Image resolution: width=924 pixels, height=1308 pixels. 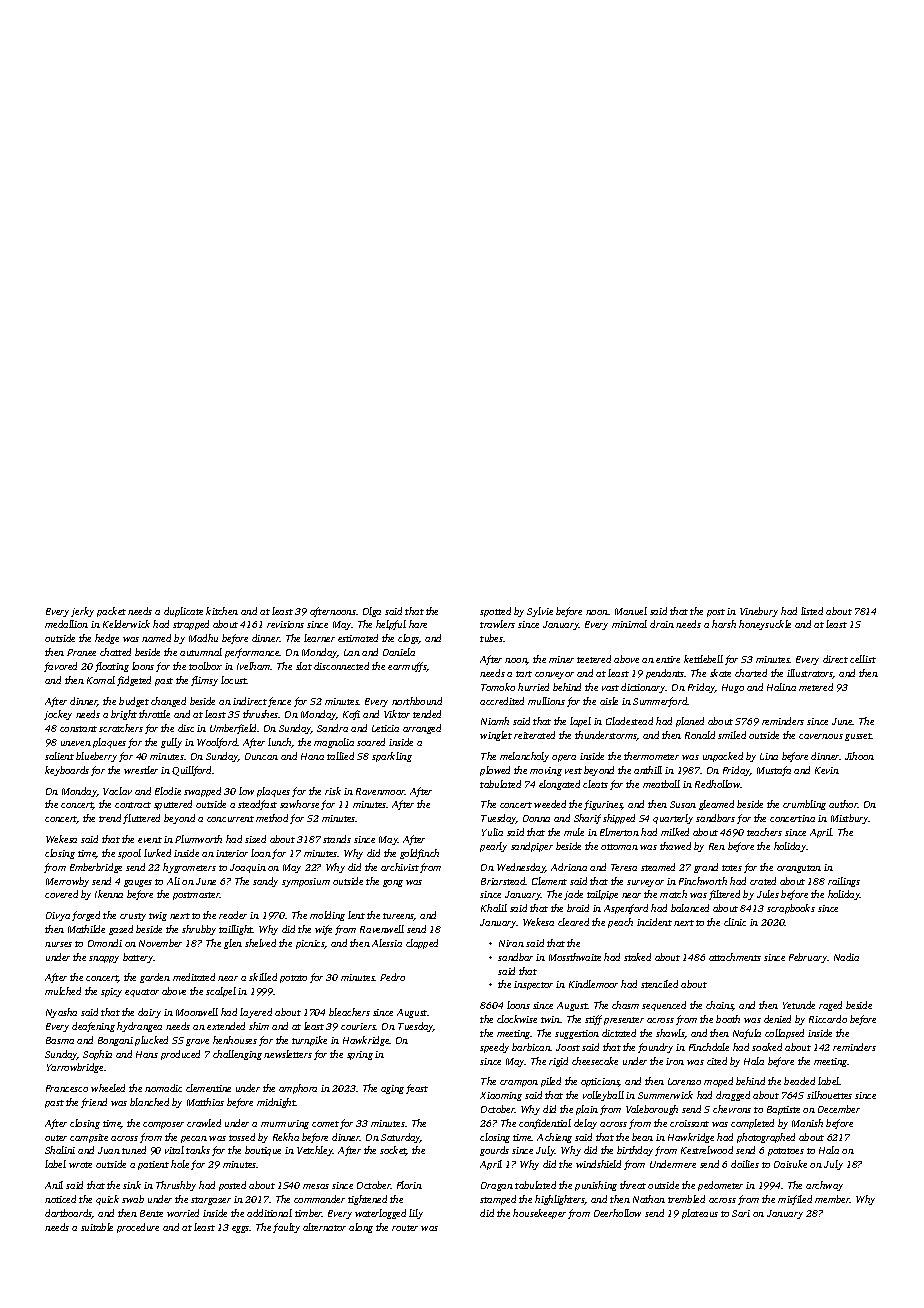 What do you see at coordinates (61, 894) in the screenshot?
I see `covered` at bounding box center [61, 894].
